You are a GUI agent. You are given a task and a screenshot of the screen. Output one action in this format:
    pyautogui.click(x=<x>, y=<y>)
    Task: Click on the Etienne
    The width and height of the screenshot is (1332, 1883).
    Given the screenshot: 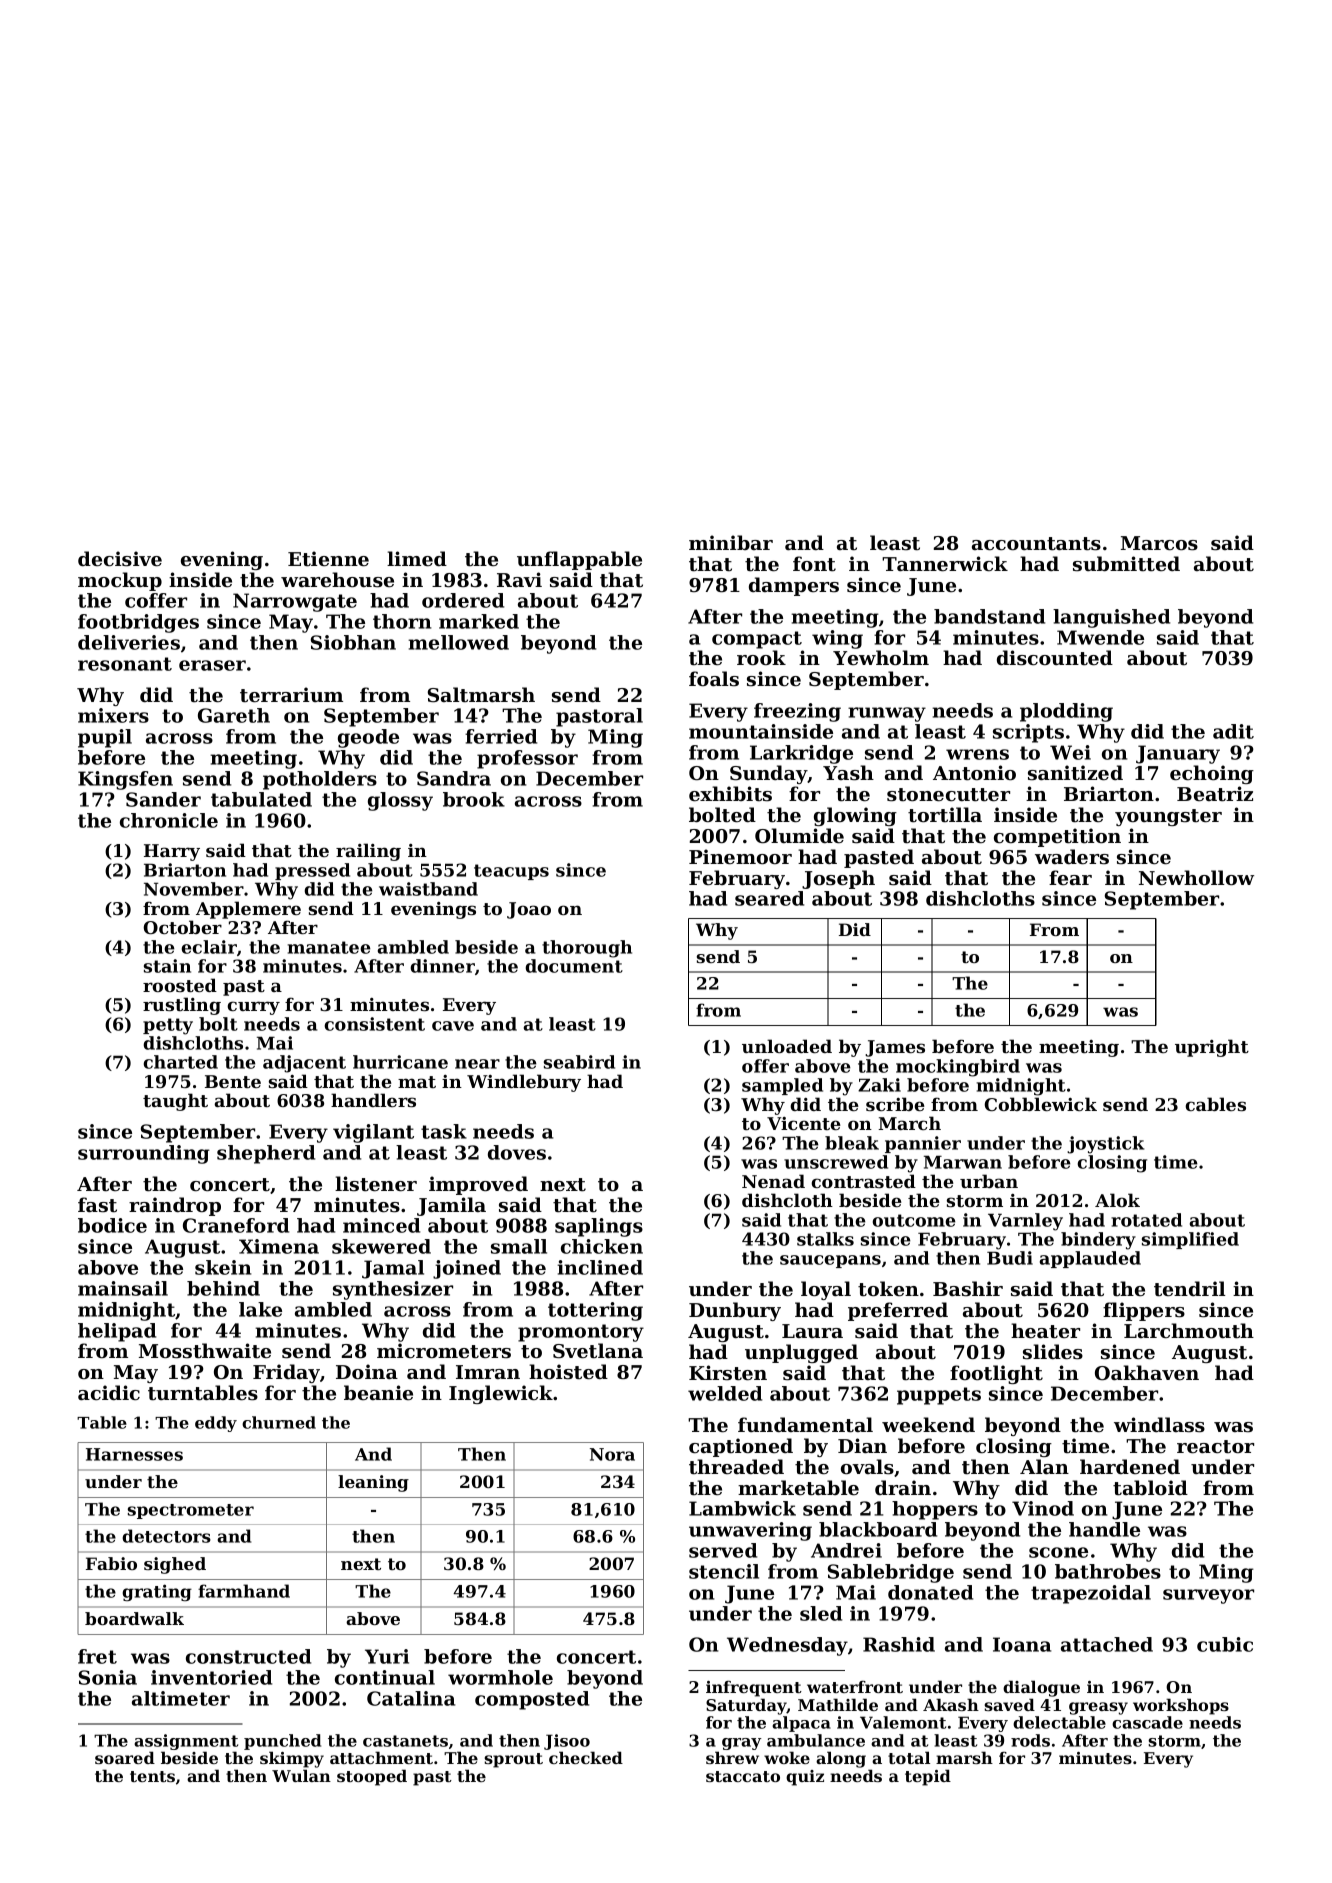 What is the action you would take?
    pyautogui.click(x=328, y=559)
